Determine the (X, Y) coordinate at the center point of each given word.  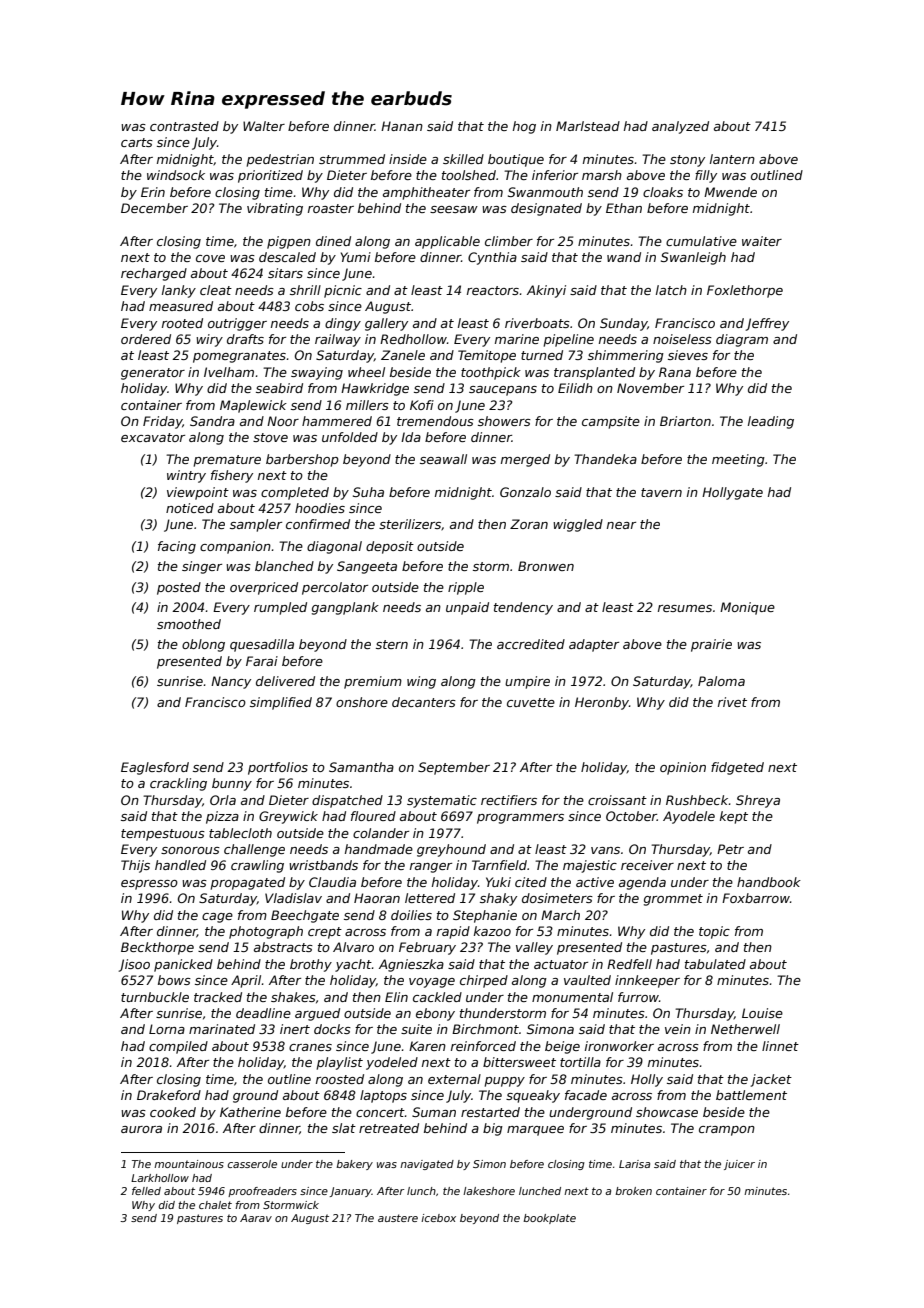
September (454, 768)
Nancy (231, 682)
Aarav (256, 1218)
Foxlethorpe (745, 291)
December (154, 208)
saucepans (503, 391)
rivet (732, 702)
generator (153, 374)
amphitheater (426, 193)
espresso (149, 885)
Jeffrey (767, 324)
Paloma (721, 681)
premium (373, 682)
